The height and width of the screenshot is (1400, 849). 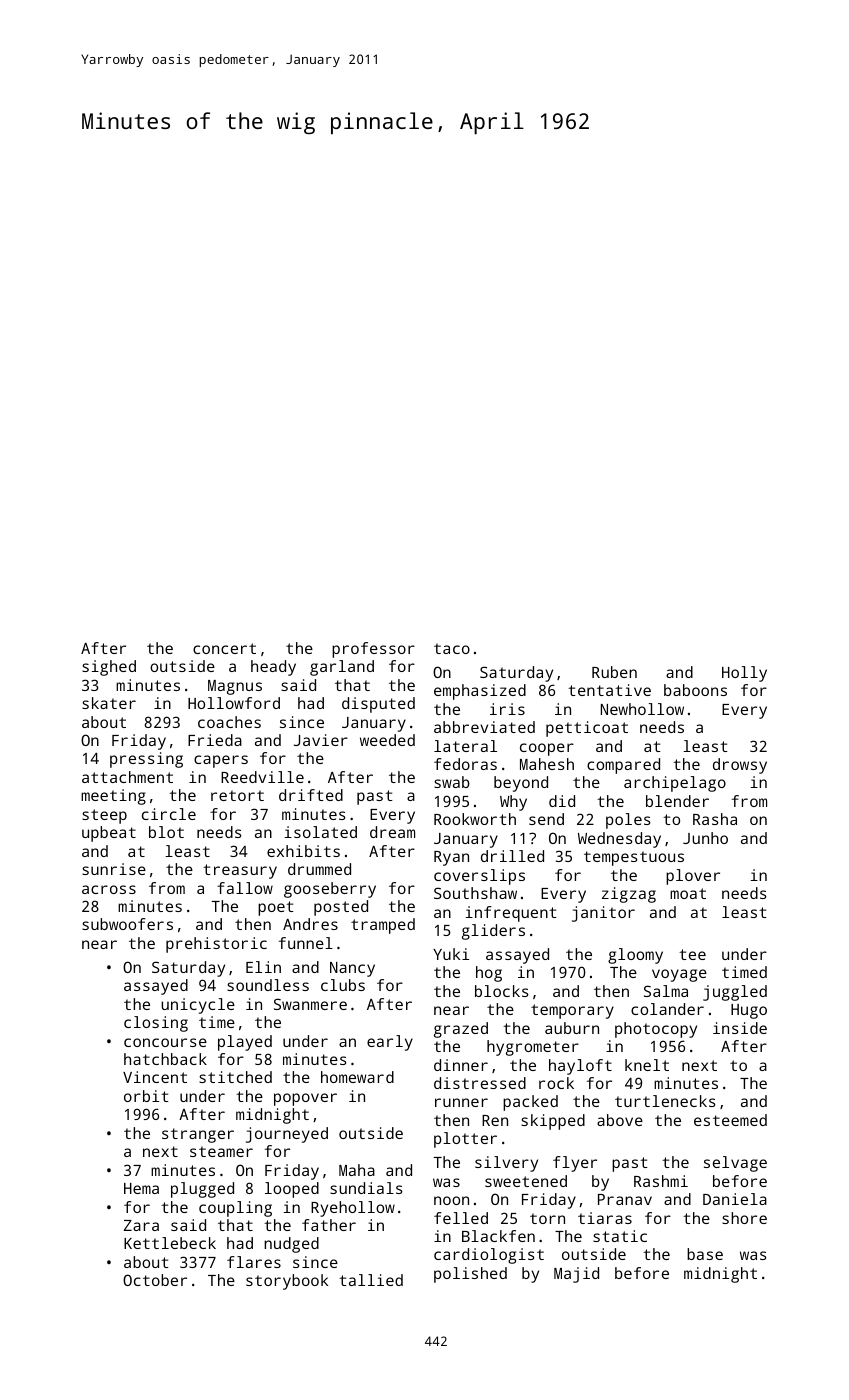 What do you see at coordinates (156, 1024) in the screenshot?
I see `closing` at bounding box center [156, 1024].
